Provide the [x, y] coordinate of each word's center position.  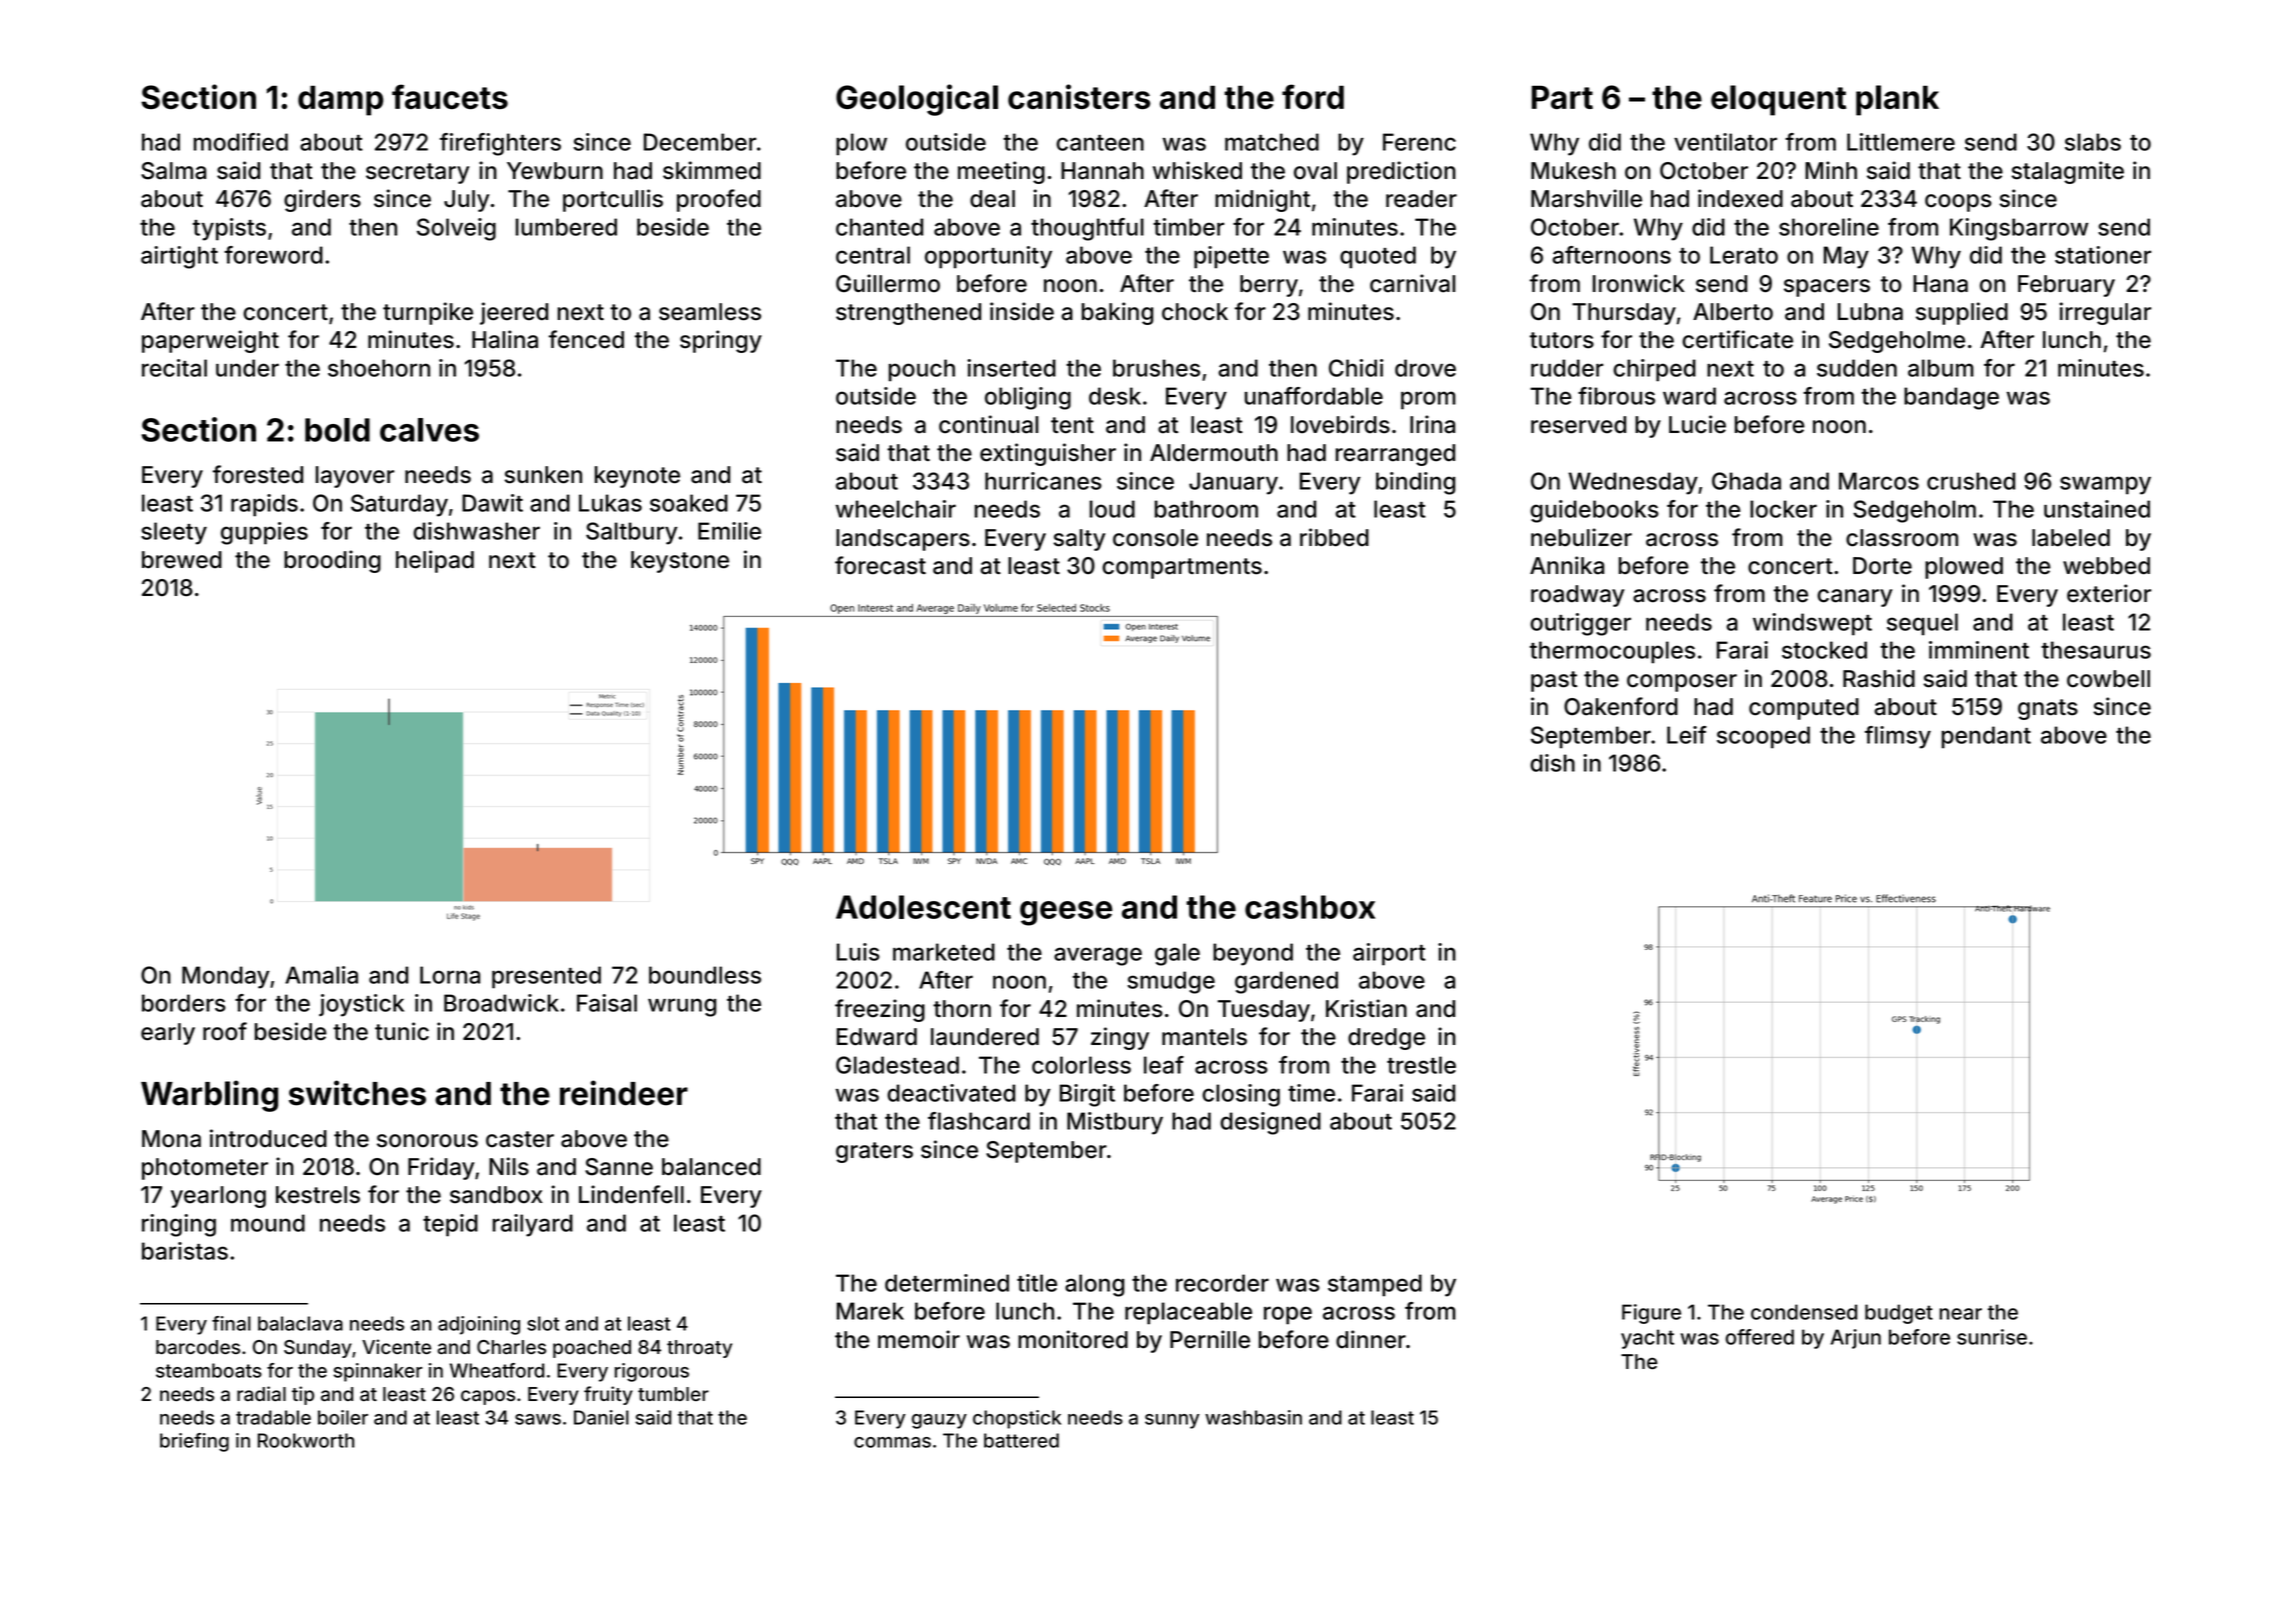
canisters [1079, 96]
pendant [1986, 737]
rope [1288, 1315]
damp [340, 100]
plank [1897, 100]
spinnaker [378, 1372]
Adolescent [923, 907]
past [1554, 681]
